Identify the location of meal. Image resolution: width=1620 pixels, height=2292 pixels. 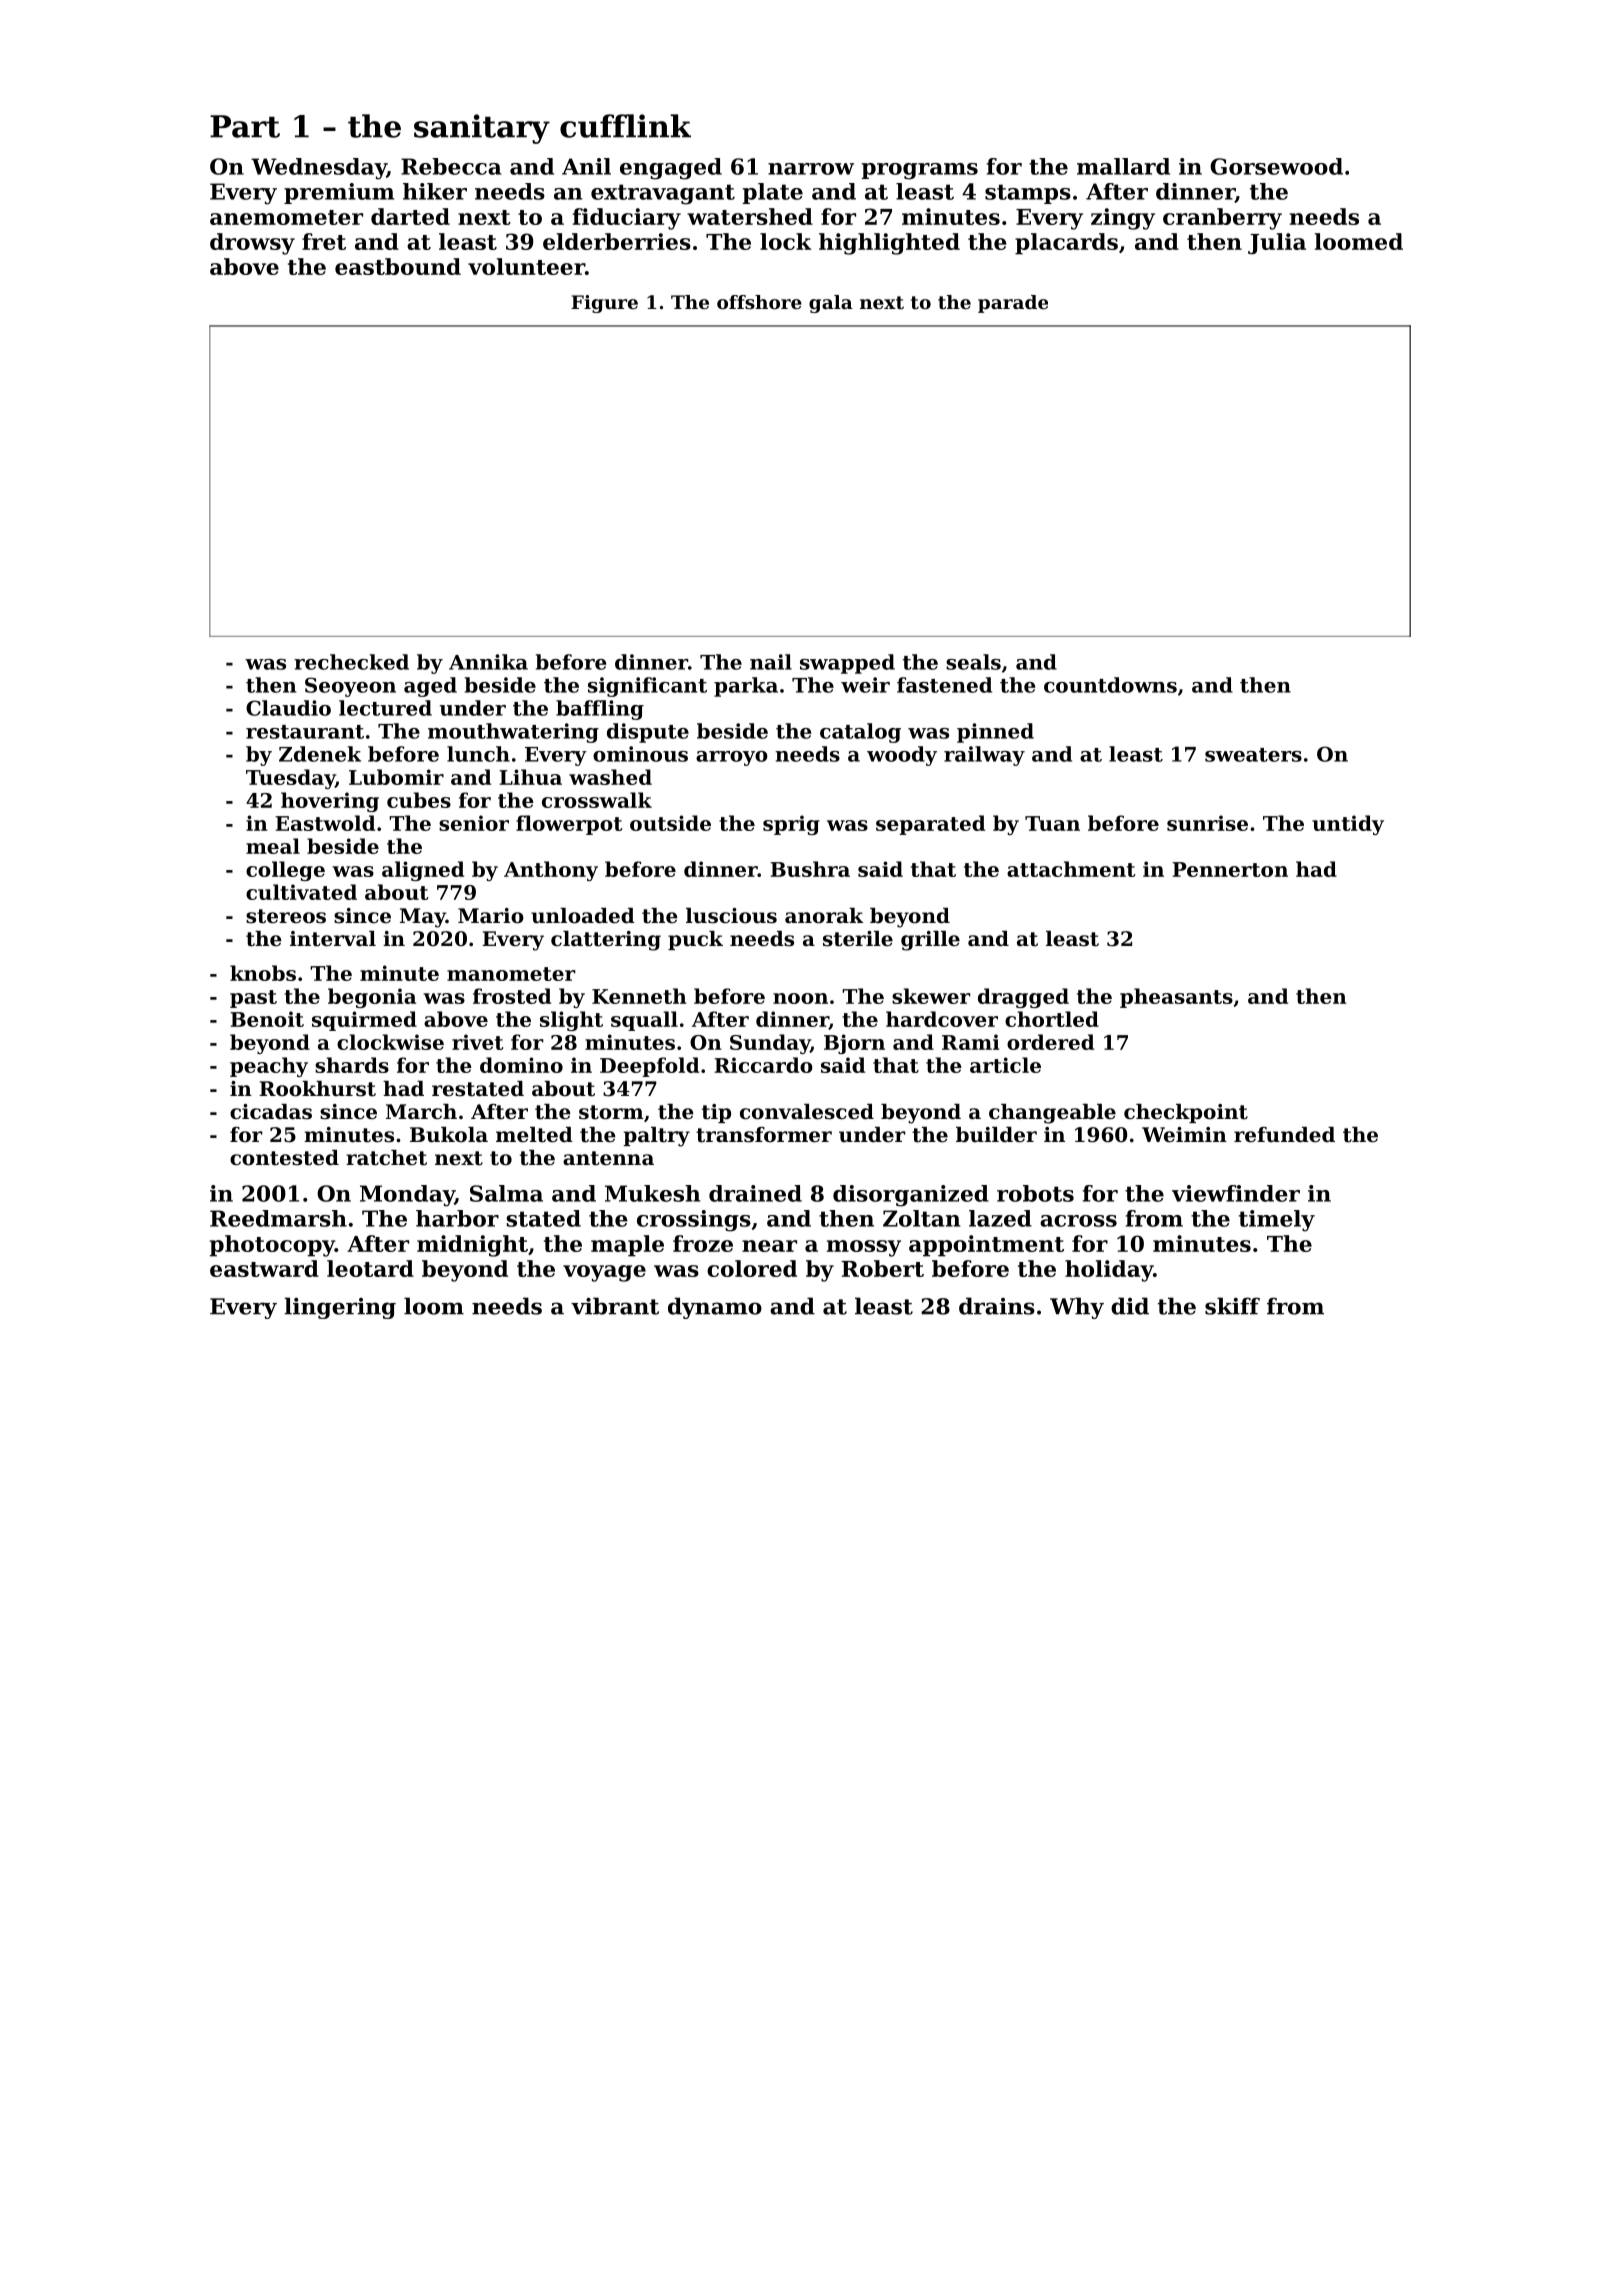
(273, 846).
